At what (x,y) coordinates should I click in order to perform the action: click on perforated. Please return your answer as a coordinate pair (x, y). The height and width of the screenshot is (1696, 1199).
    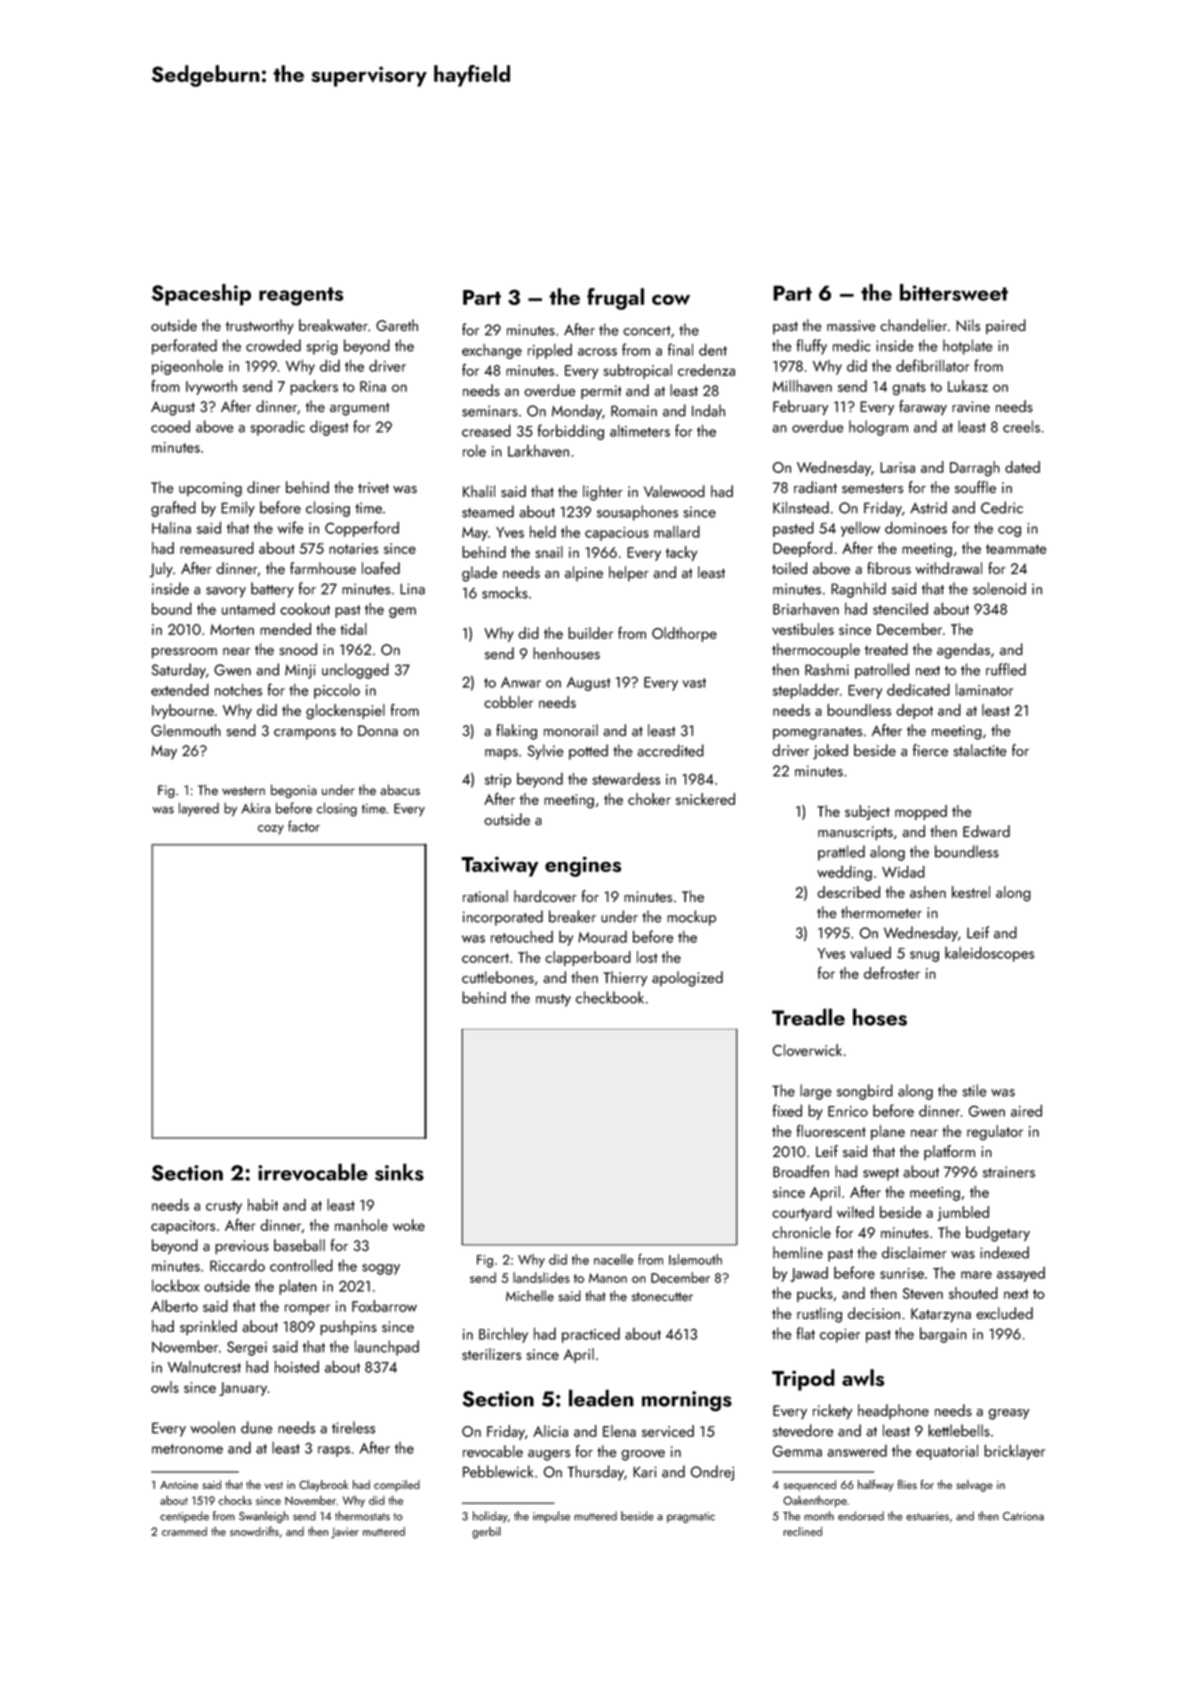
    Looking at the image, I should click on (184, 347).
